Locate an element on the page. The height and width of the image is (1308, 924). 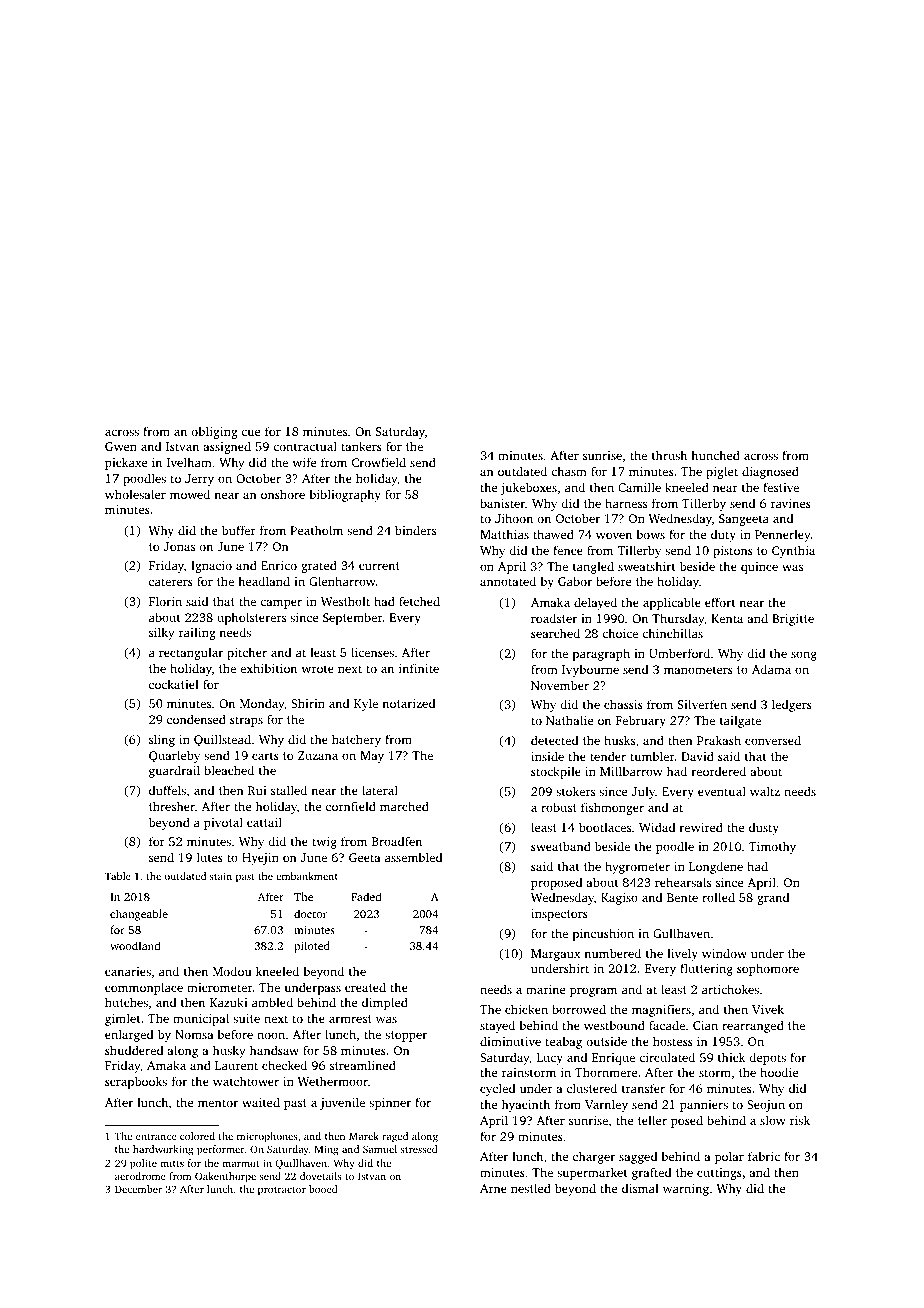
Matthias is located at coordinates (504, 534).
